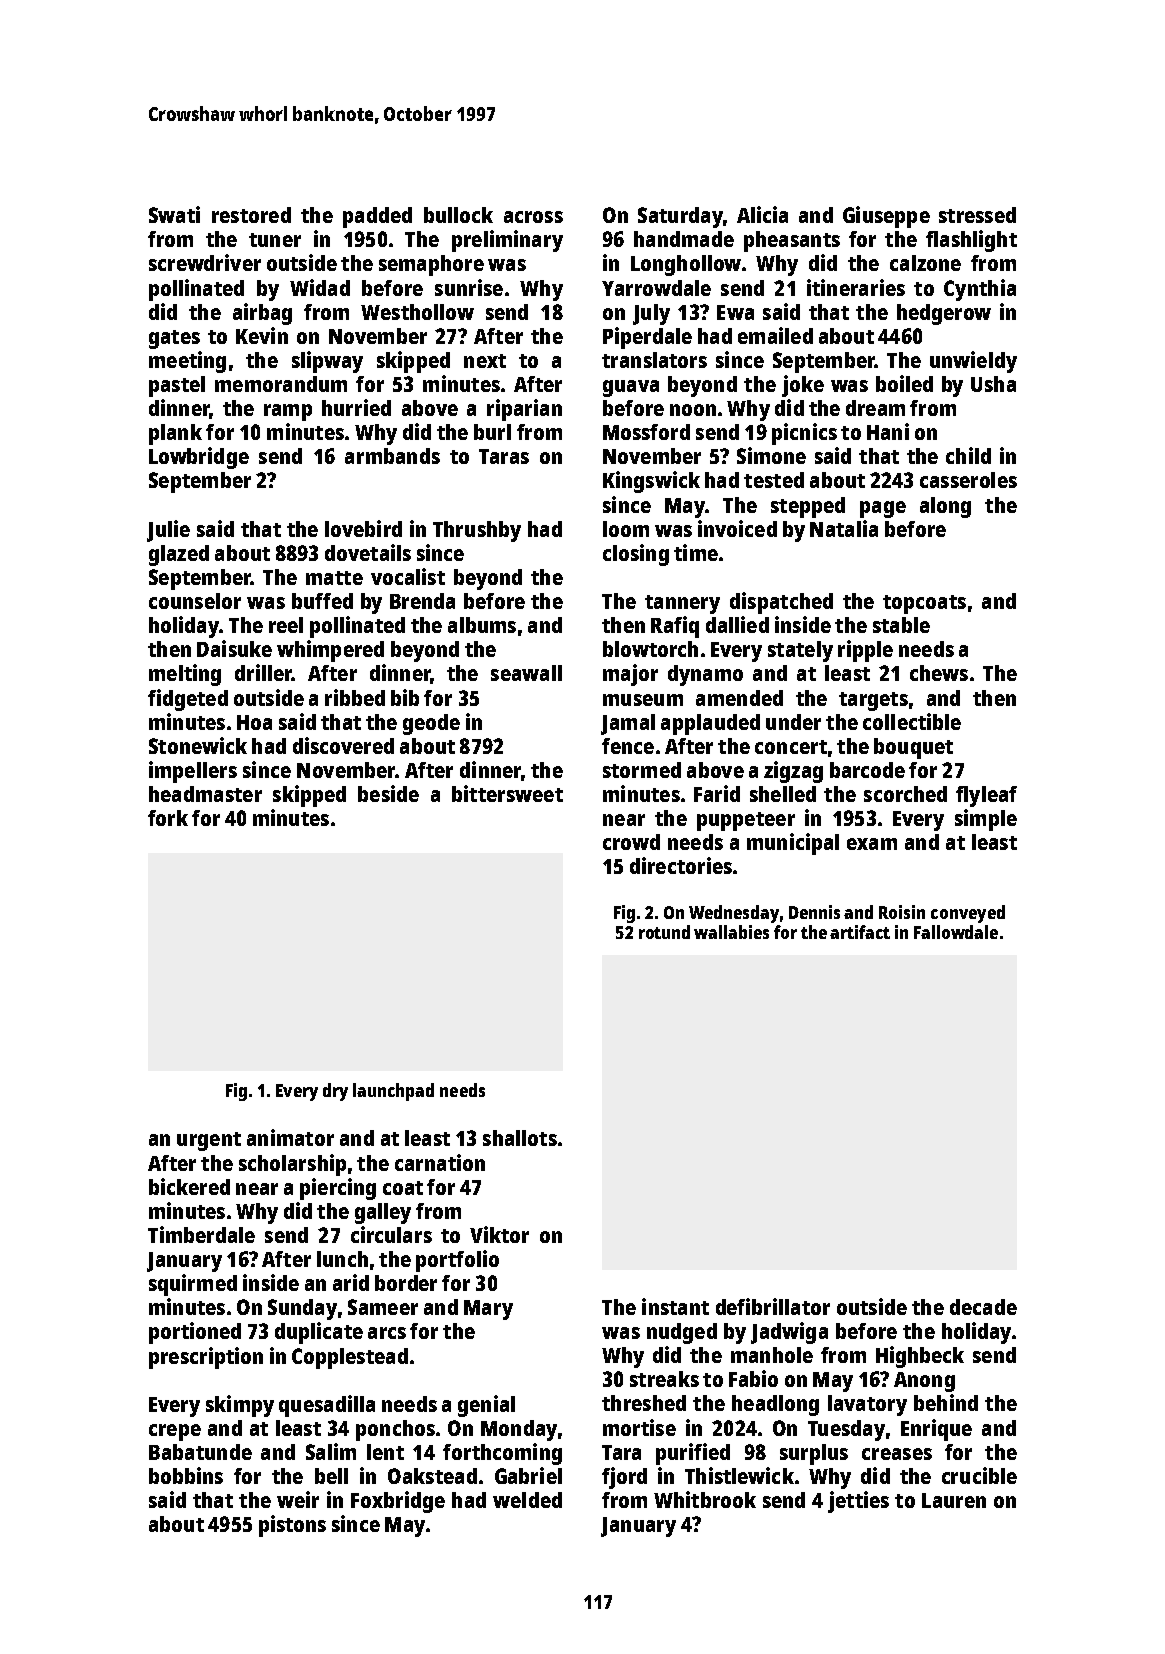 This screenshot has height=1654, width=1165. Describe the element at coordinates (977, 215) in the screenshot. I see `stressed` at that location.
